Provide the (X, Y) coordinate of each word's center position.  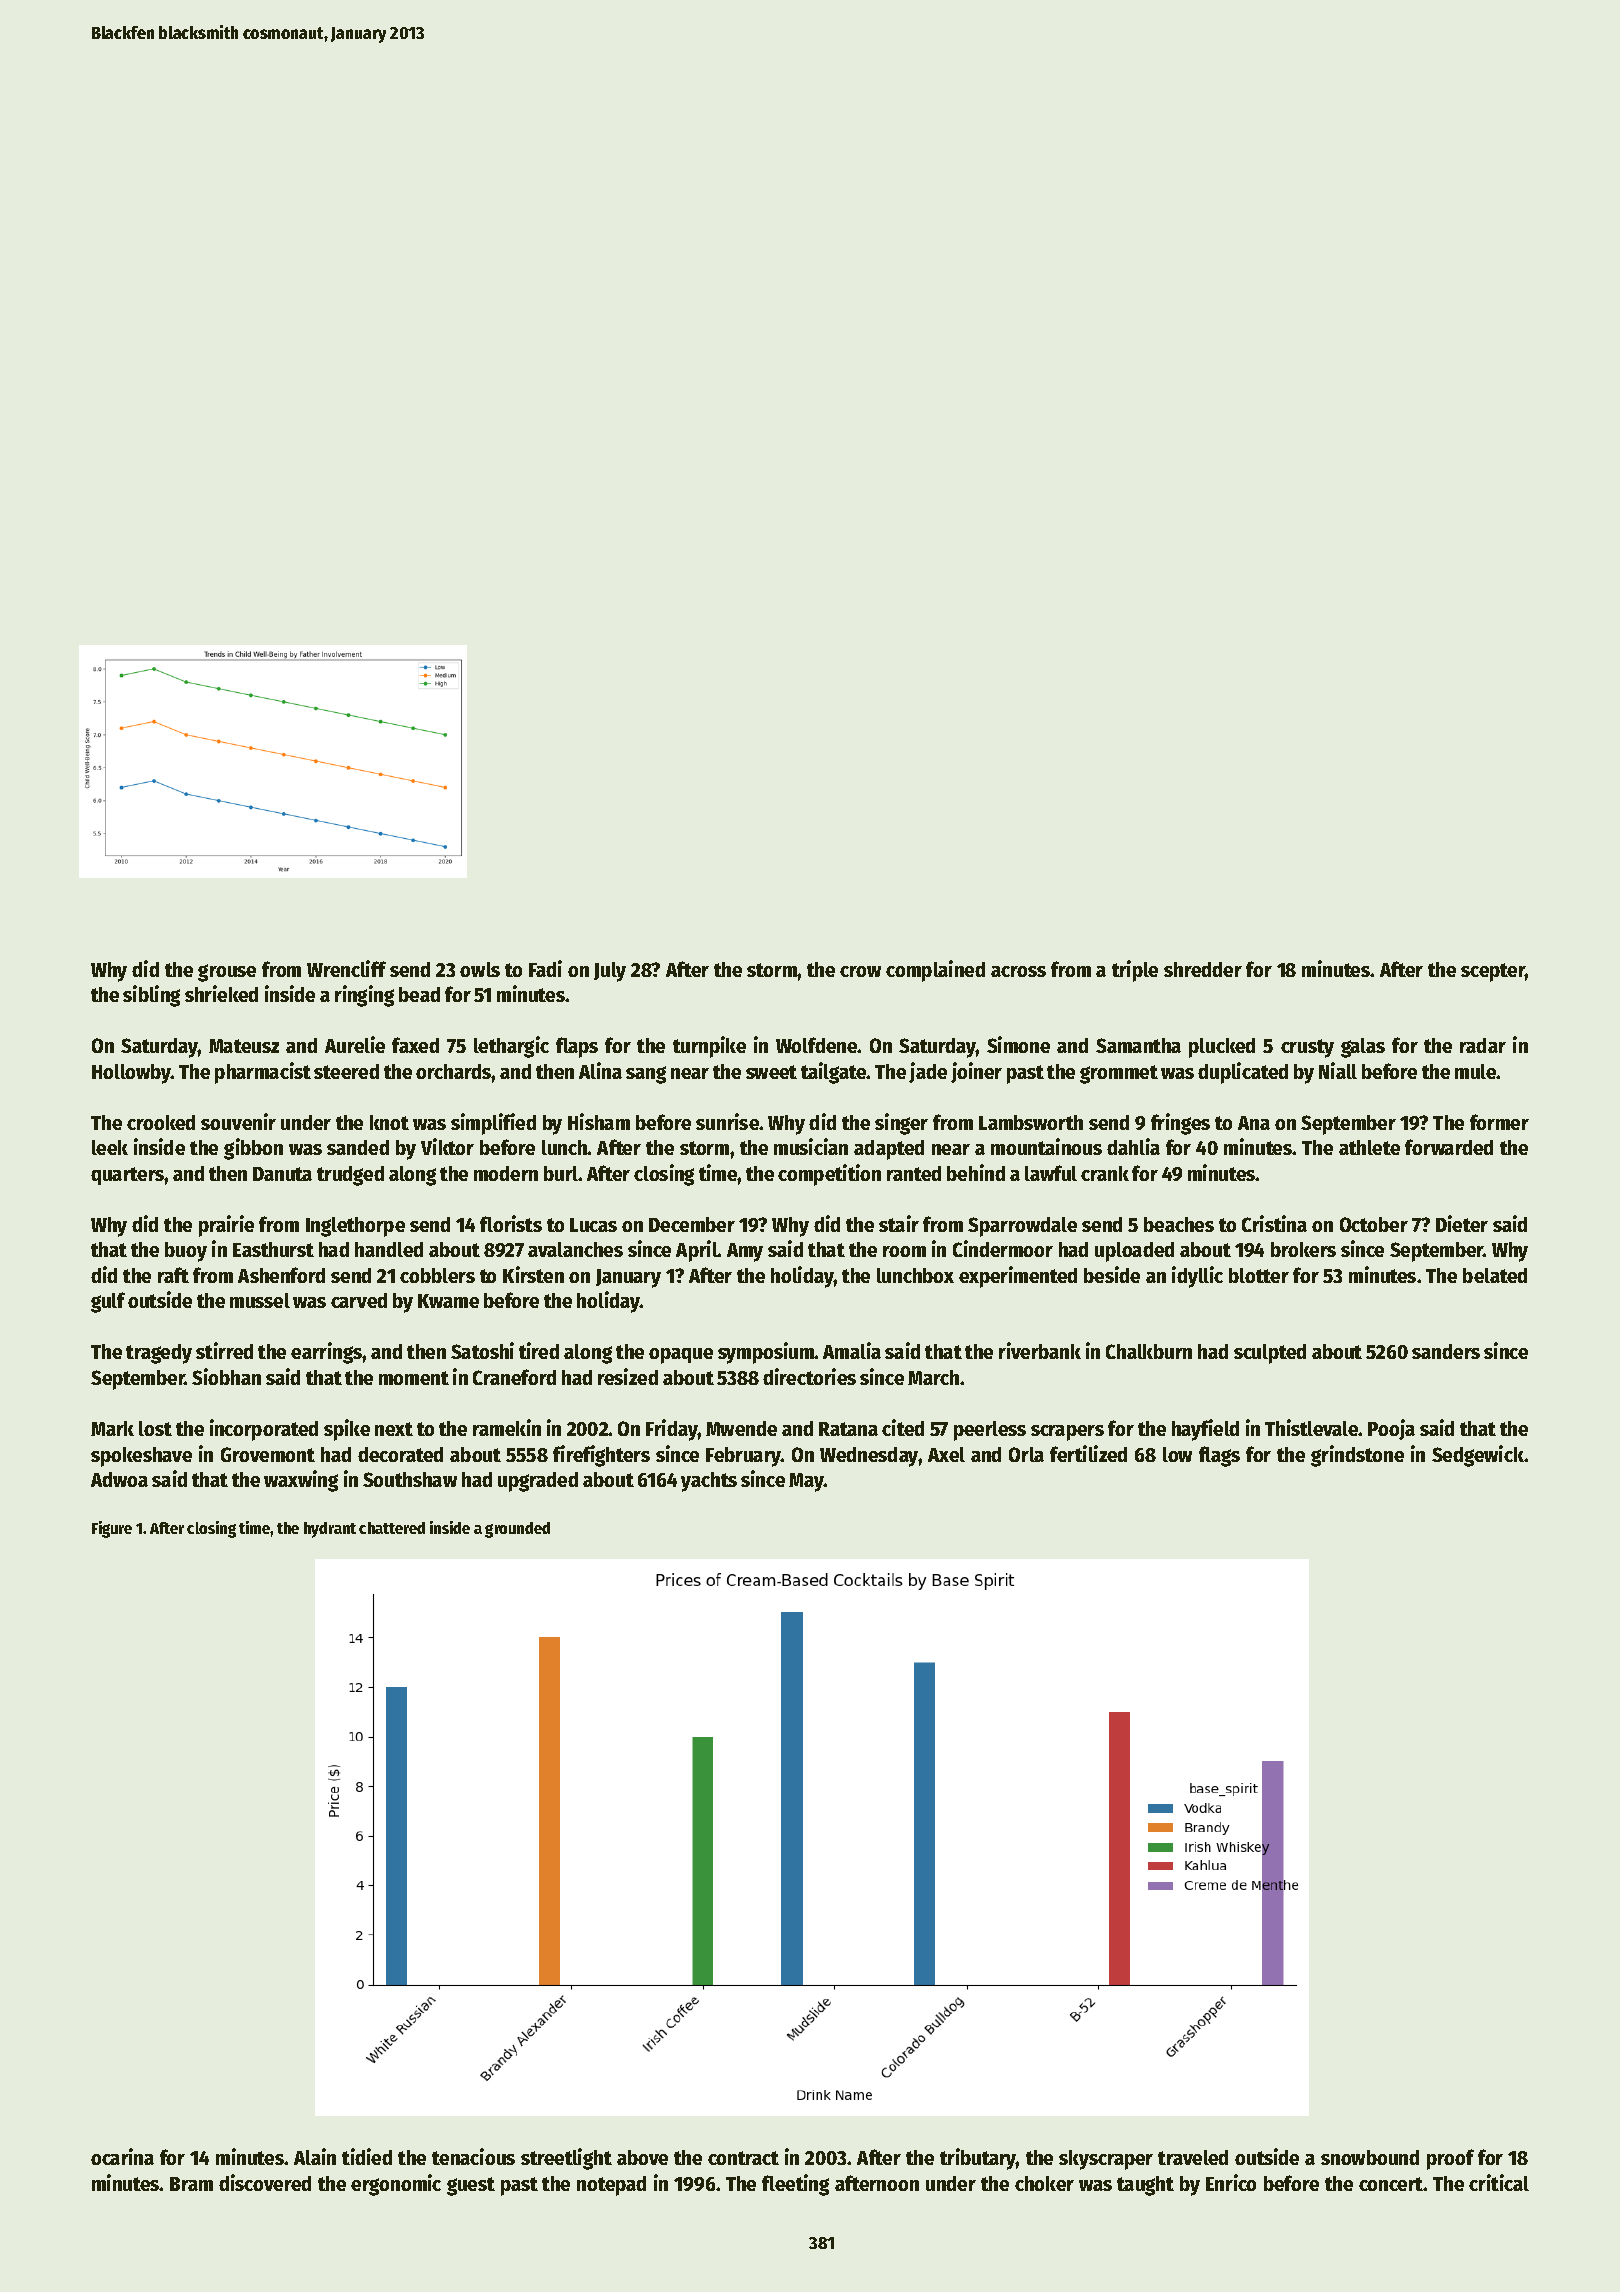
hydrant (330, 1530)
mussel (260, 1300)
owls (480, 969)
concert (1391, 2184)
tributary (978, 2159)
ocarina (122, 2156)
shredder (1203, 969)
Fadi (545, 968)
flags (1219, 1456)
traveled (1193, 2157)
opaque (681, 1356)
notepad (611, 2186)
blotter (1259, 1275)
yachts (709, 1482)
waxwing (301, 1481)
